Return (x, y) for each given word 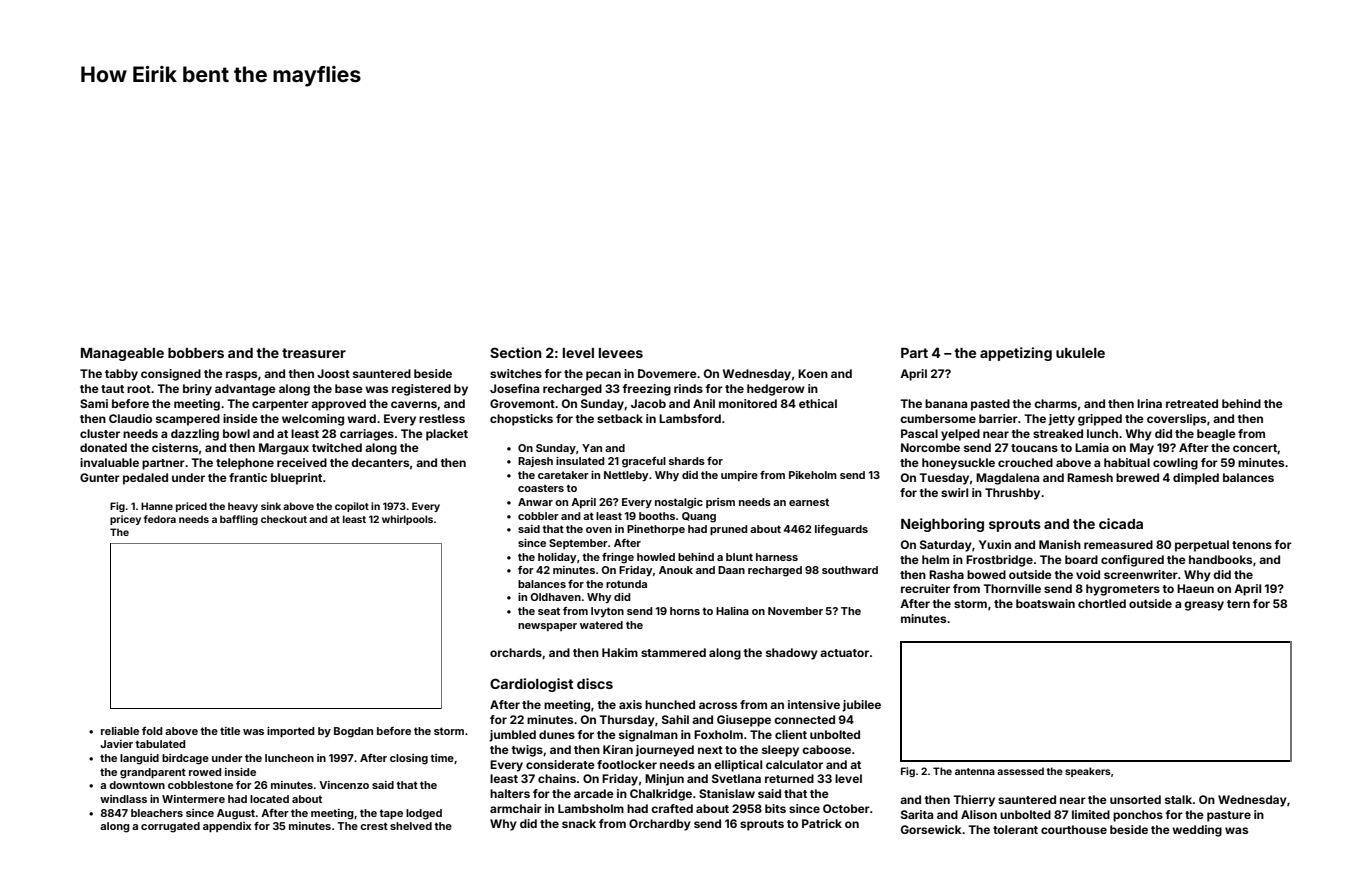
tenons (1252, 545)
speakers (1088, 772)
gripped (1100, 420)
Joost (333, 373)
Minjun (664, 780)
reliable (120, 731)
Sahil (675, 719)
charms (1055, 403)
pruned (728, 530)
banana (946, 403)
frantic (248, 477)
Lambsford (690, 418)
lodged (424, 814)
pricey (125, 520)
